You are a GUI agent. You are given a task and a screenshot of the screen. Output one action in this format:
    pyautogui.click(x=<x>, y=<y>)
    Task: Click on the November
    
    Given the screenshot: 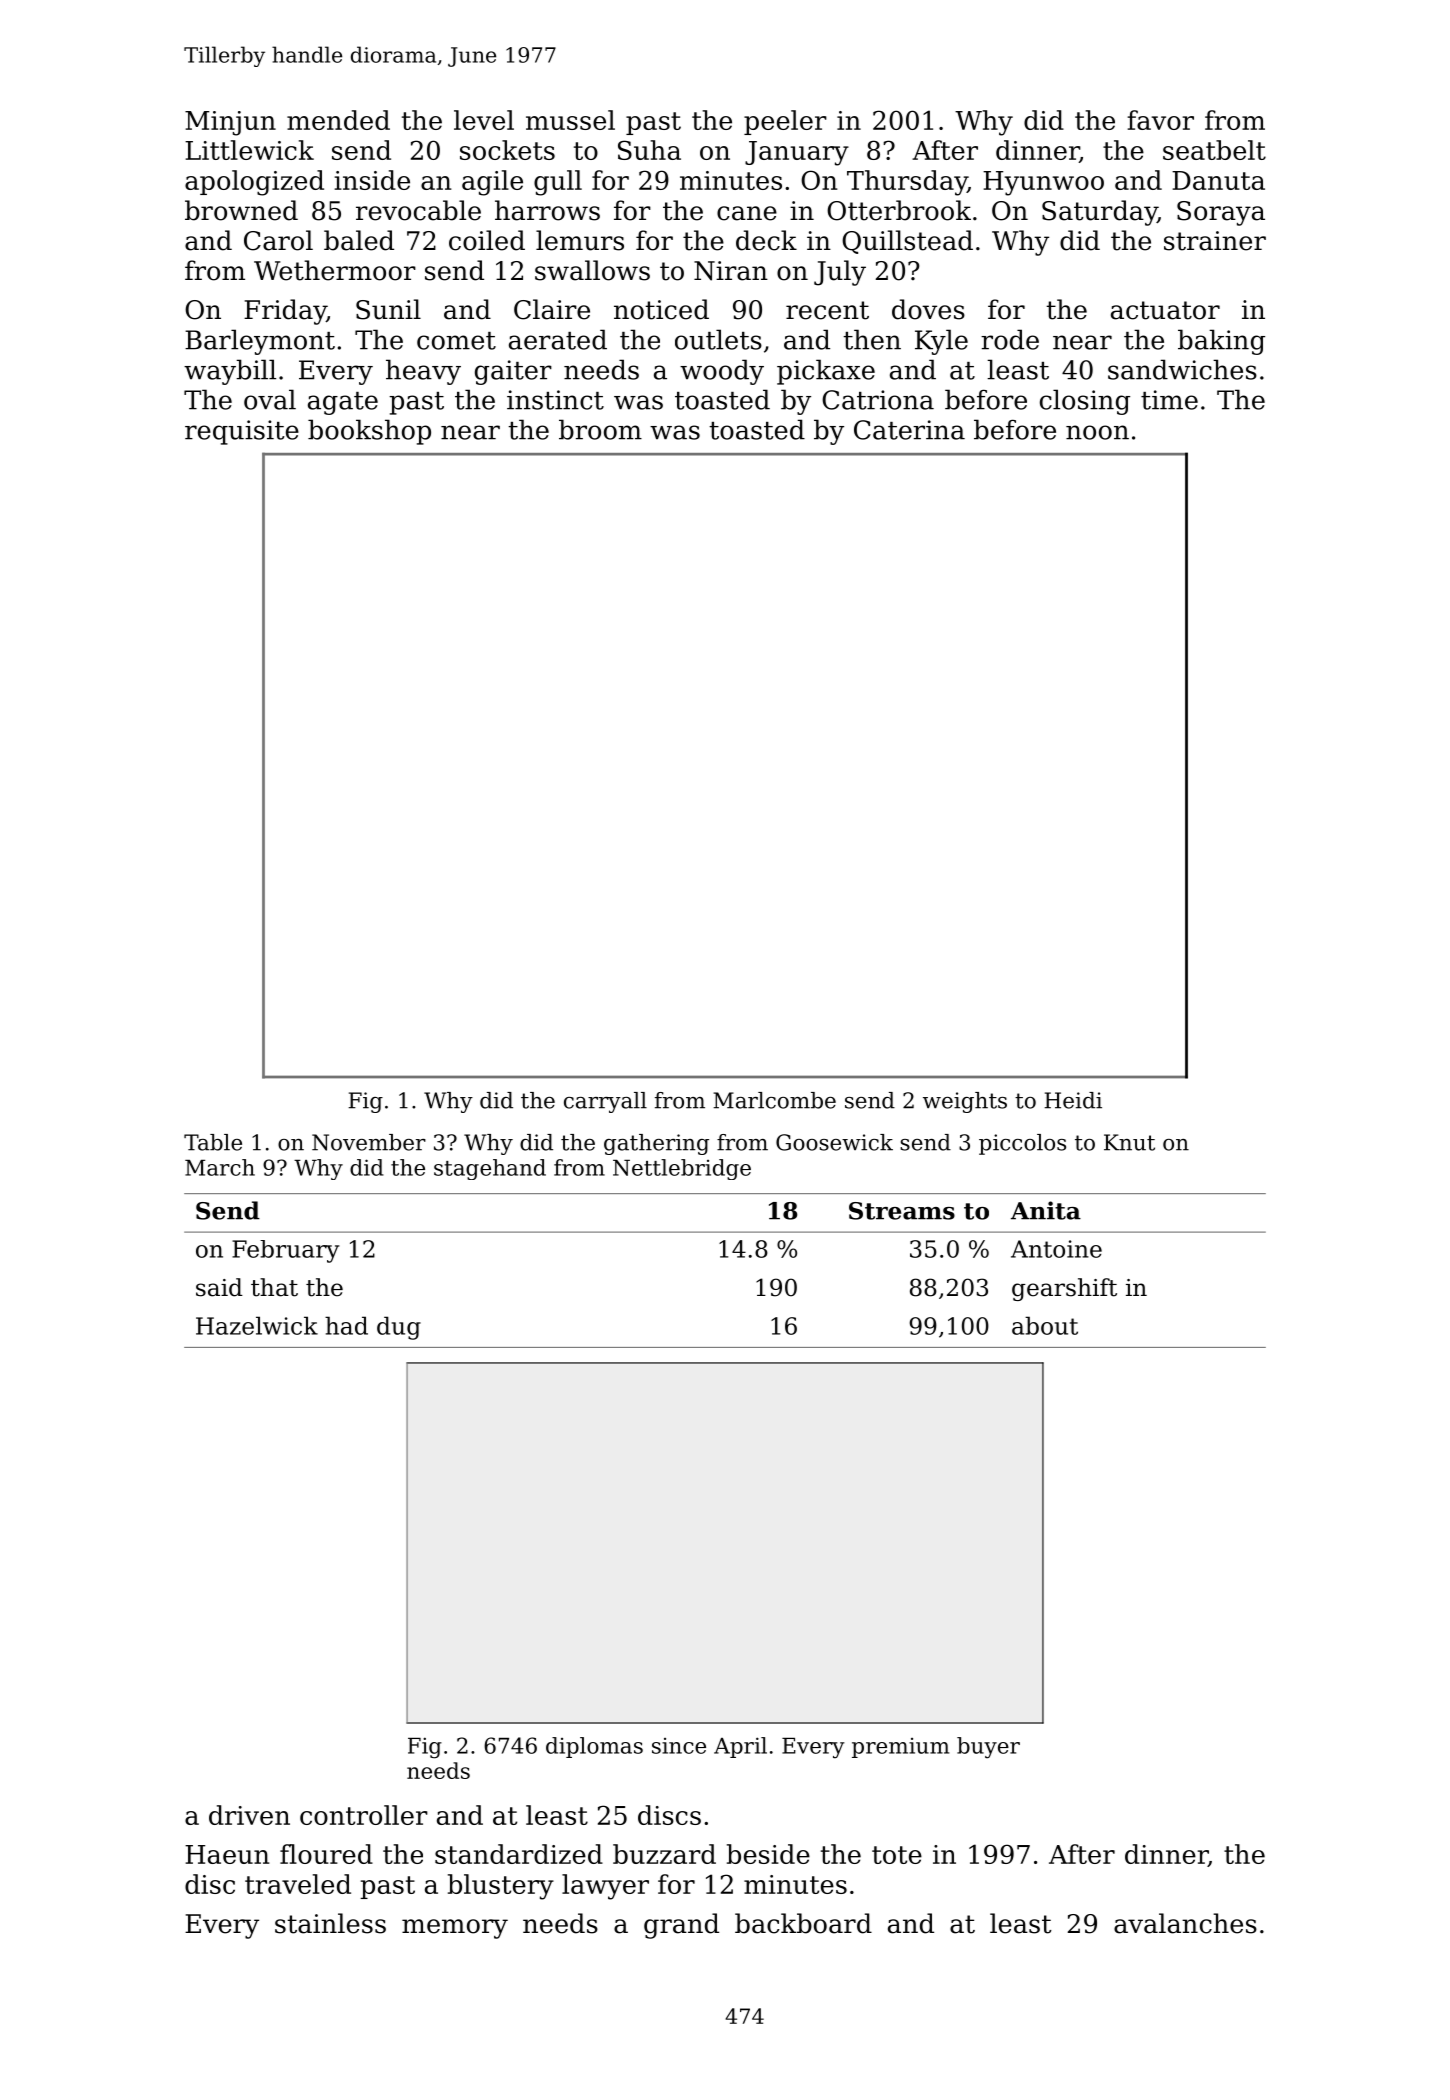 What is the action you would take?
    pyautogui.click(x=369, y=1142)
